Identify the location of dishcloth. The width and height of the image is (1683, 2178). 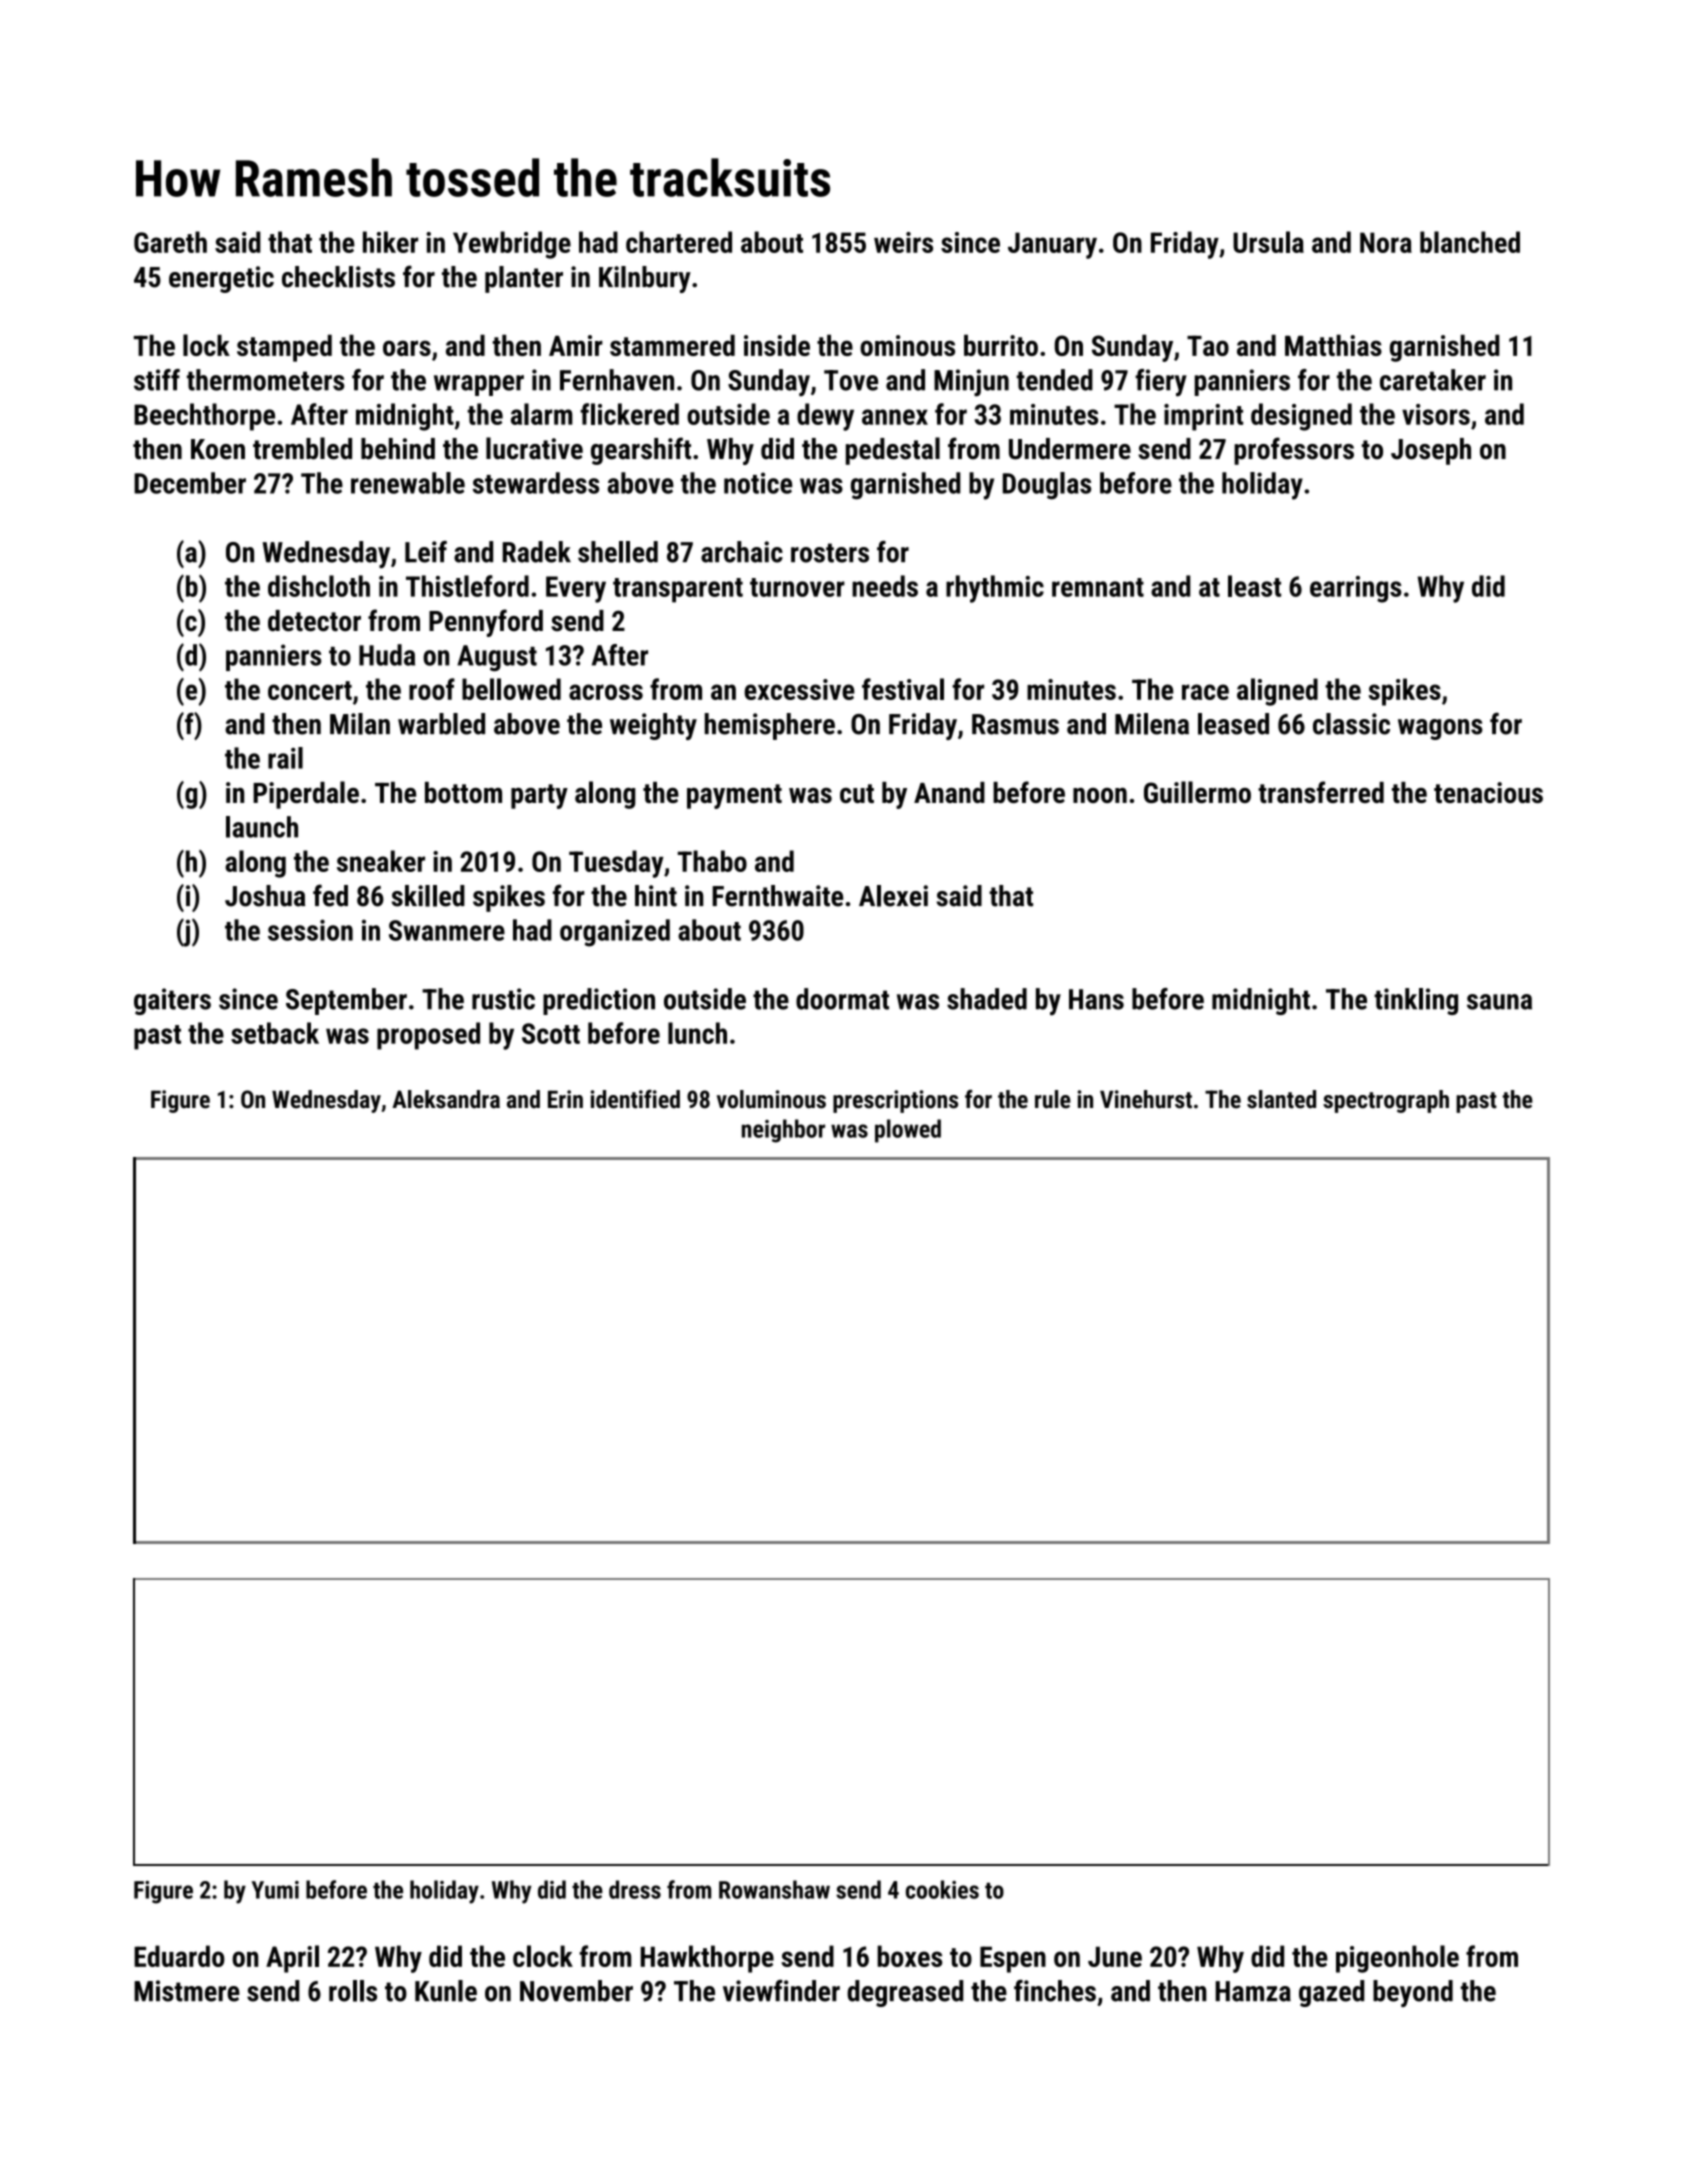
(319, 586).
